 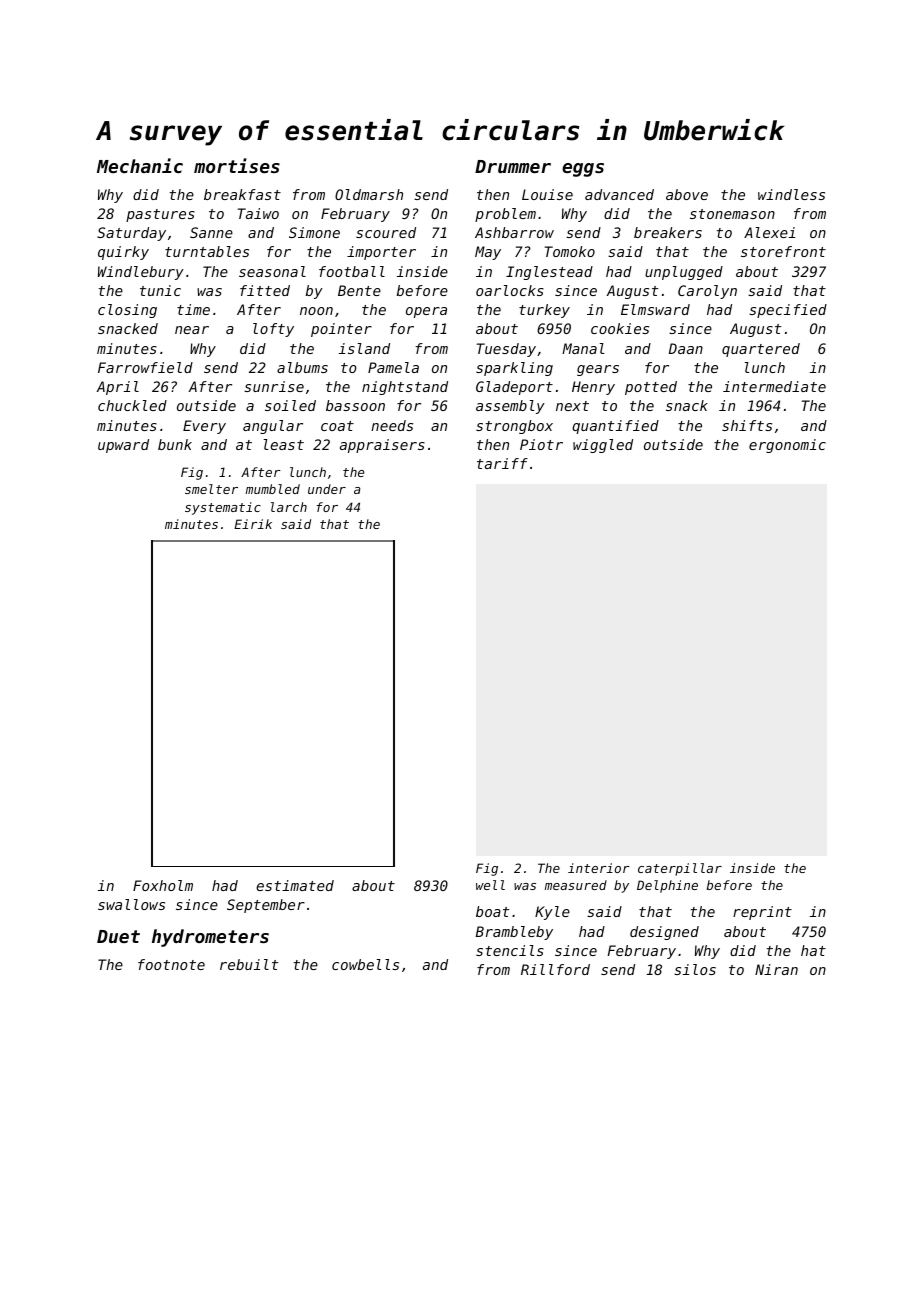 What do you see at coordinates (118, 936) in the screenshot?
I see `Duet` at bounding box center [118, 936].
